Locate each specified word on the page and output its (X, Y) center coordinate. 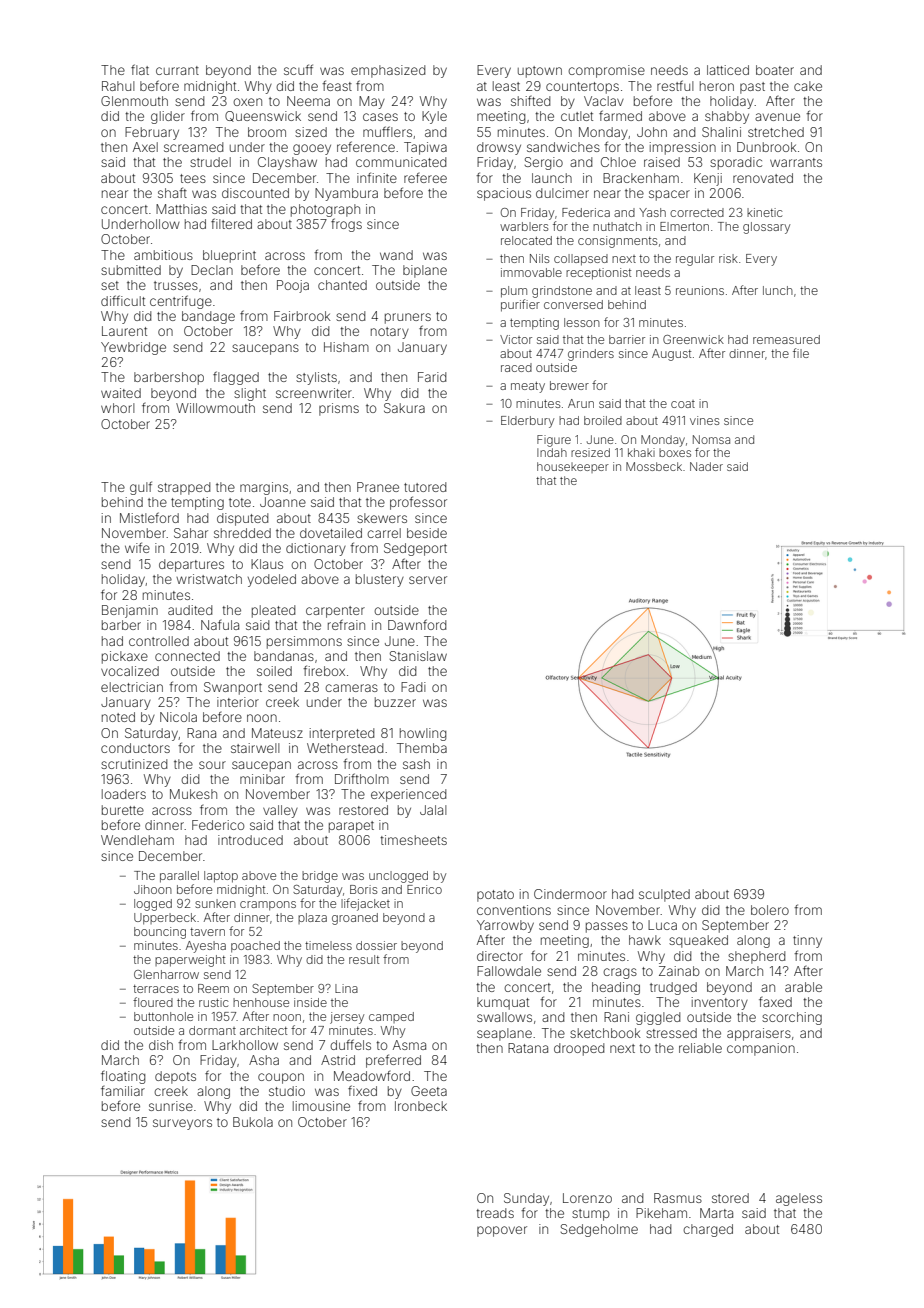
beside (427, 533)
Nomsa (711, 439)
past (752, 88)
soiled (274, 671)
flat (140, 69)
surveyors (182, 1124)
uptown (540, 72)
